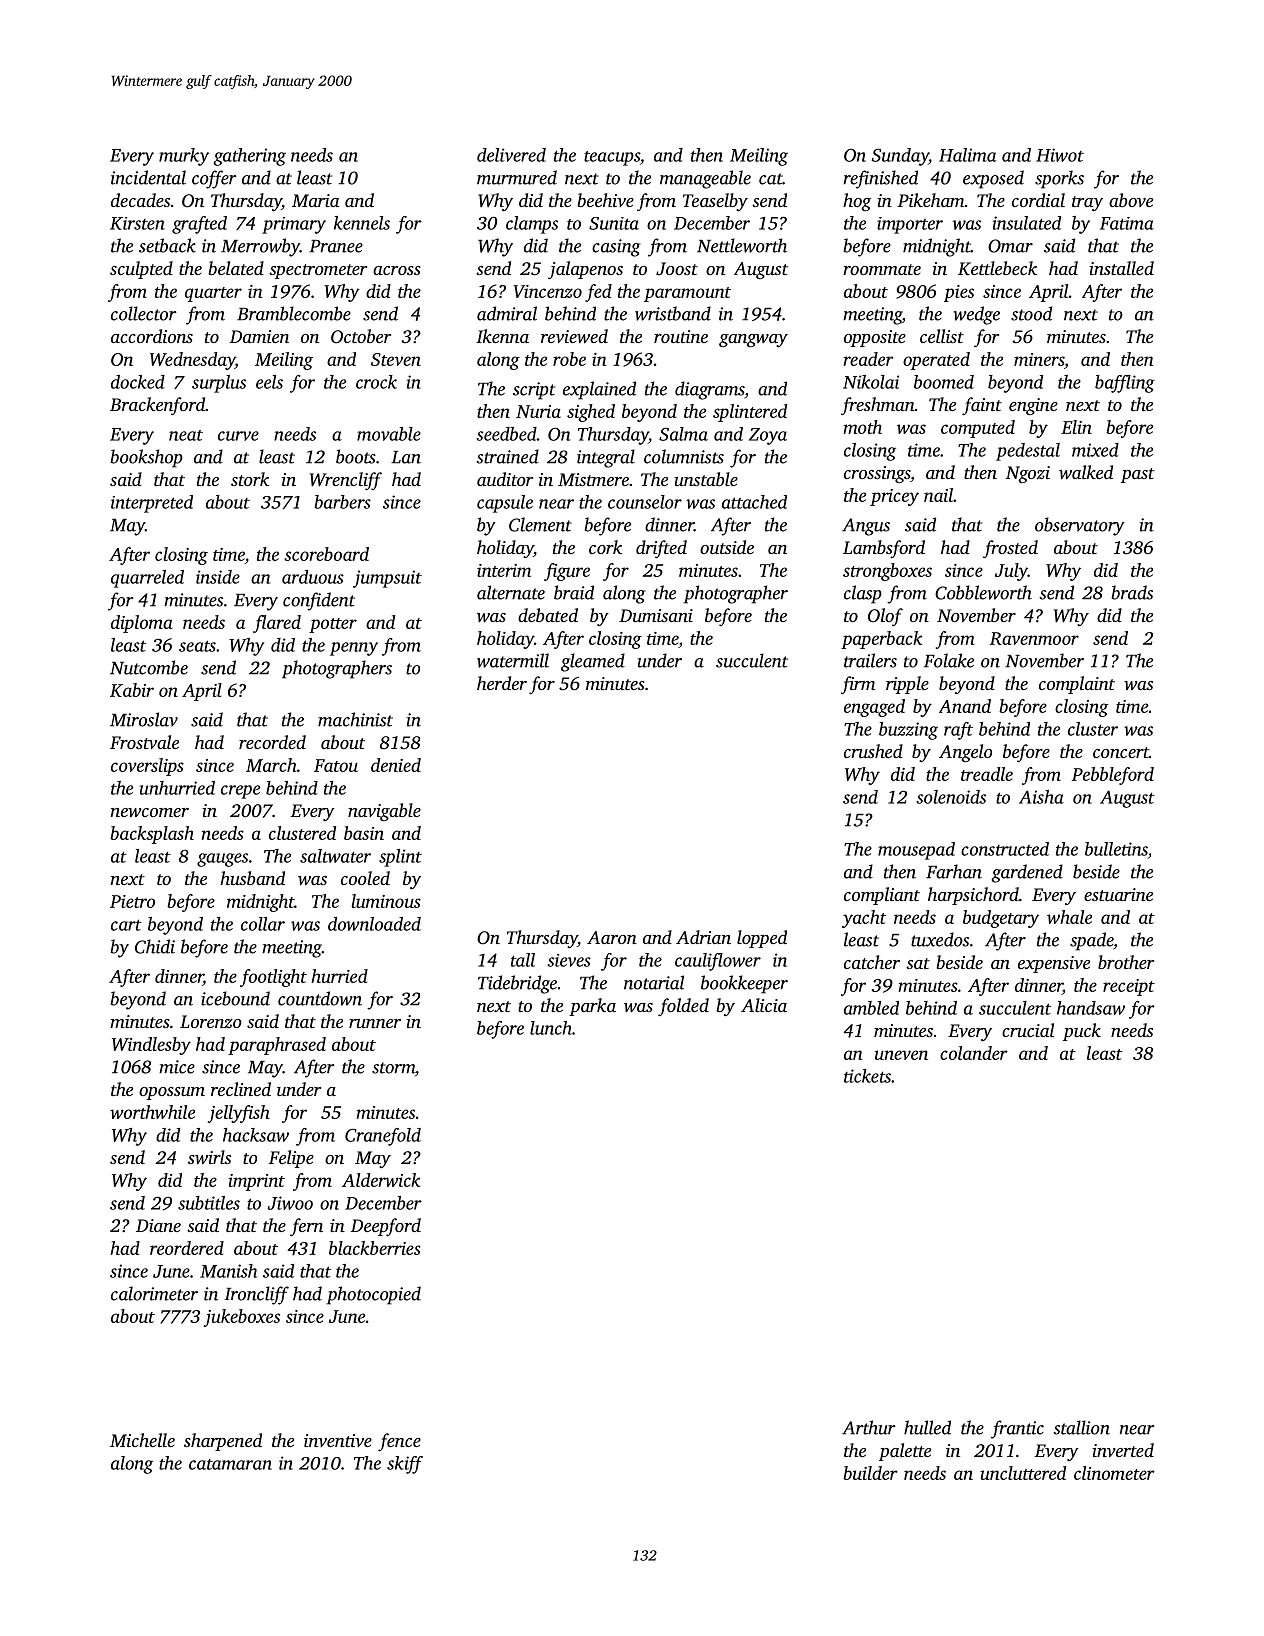 The width and height of the screenshot is (1264, 1636). What do you see at coordinates (867, 1076) in the screenshot?
I see `tickets` at bounding box center [867, 1076].
